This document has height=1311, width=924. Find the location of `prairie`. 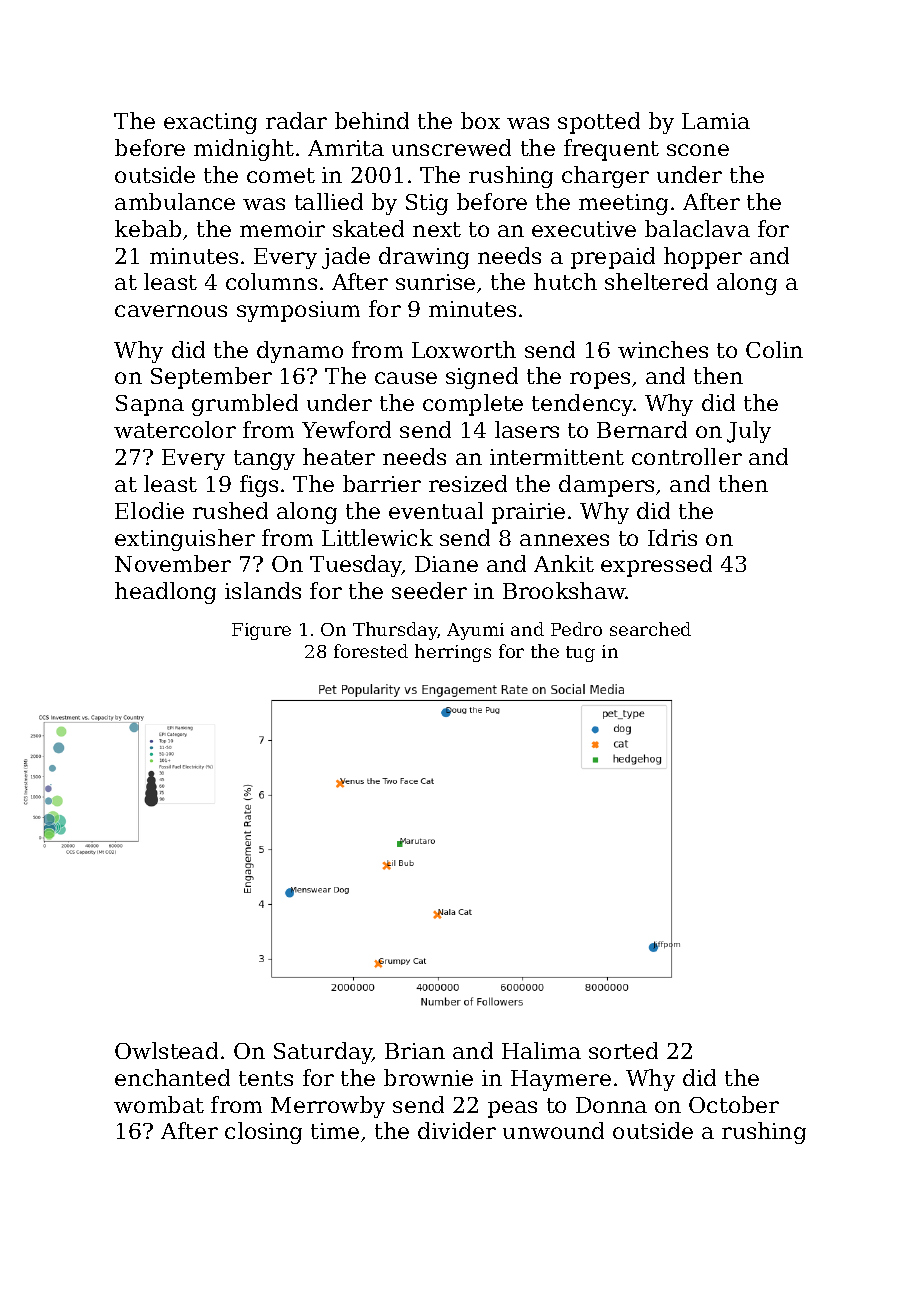

prairie is located at coordinates (528, 513).
